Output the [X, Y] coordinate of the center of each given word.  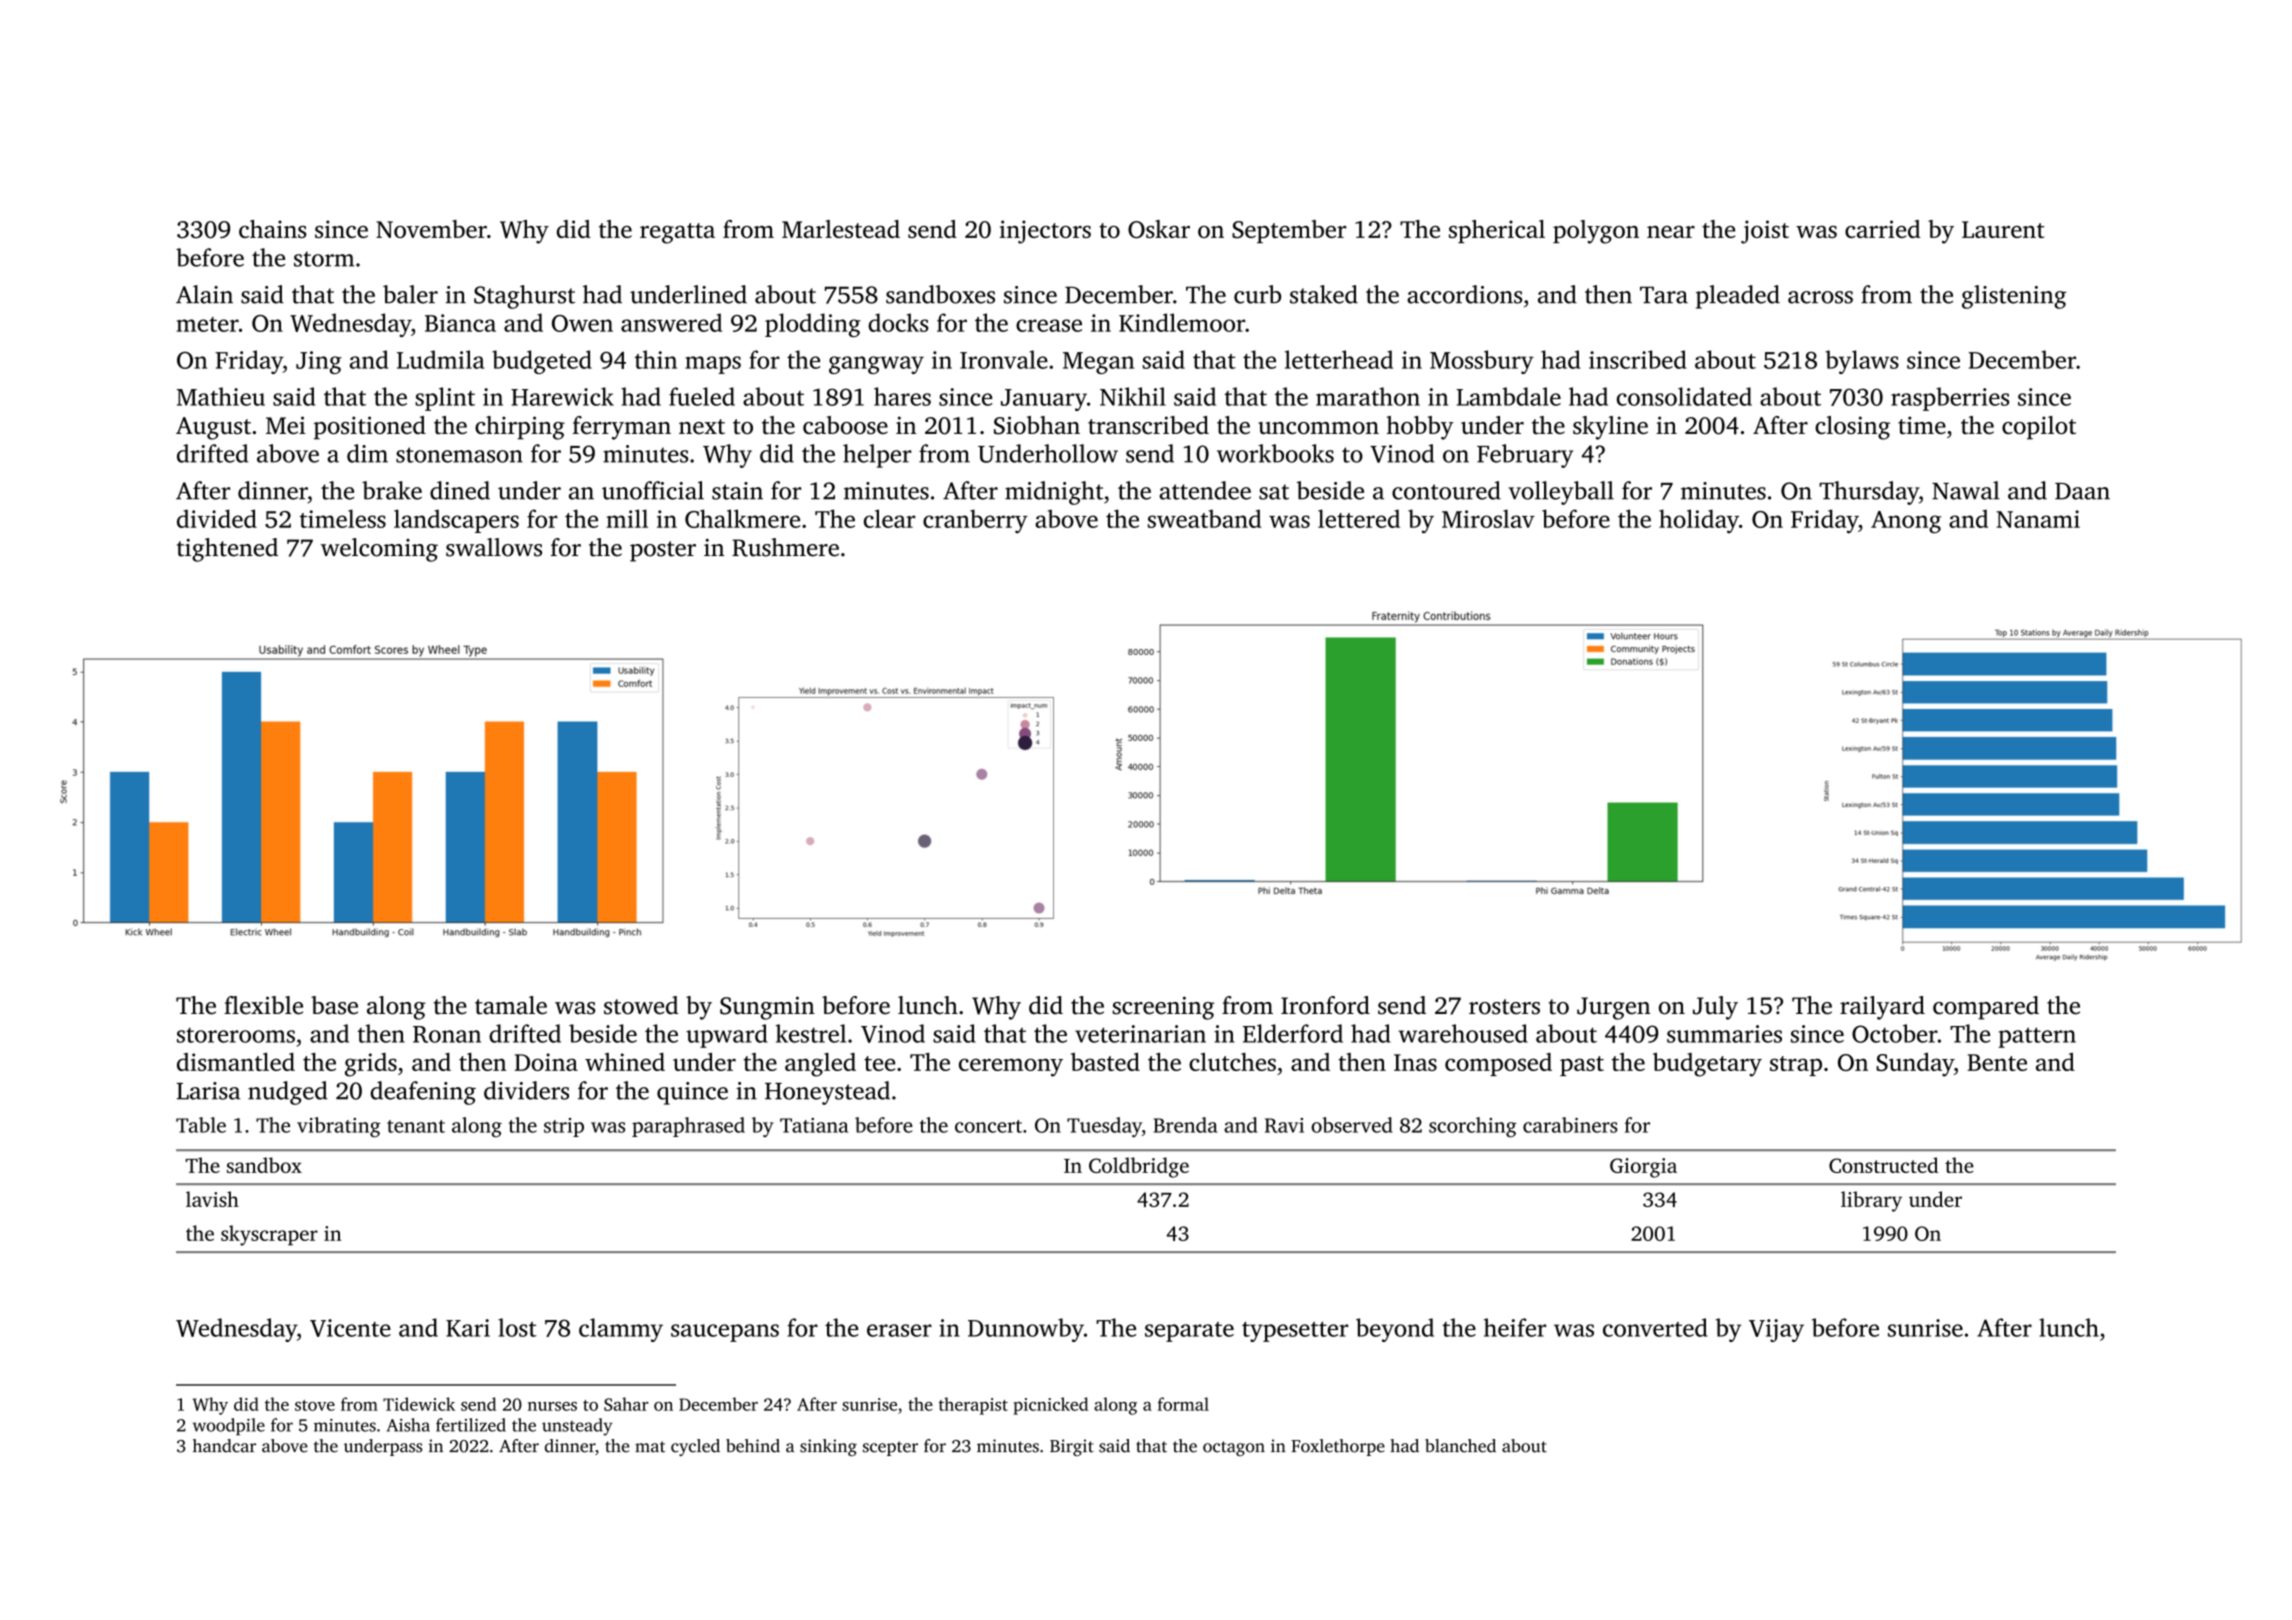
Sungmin [767, 1008]
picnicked [1050, 1406]
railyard [1882, 1008]
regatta [677, 233]
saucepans [725, 1333]
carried [1883, 229]
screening [1163, 1008]
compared [1986, 1008]
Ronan [447, 1034]
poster [663, 551]
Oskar [1159, 229]
